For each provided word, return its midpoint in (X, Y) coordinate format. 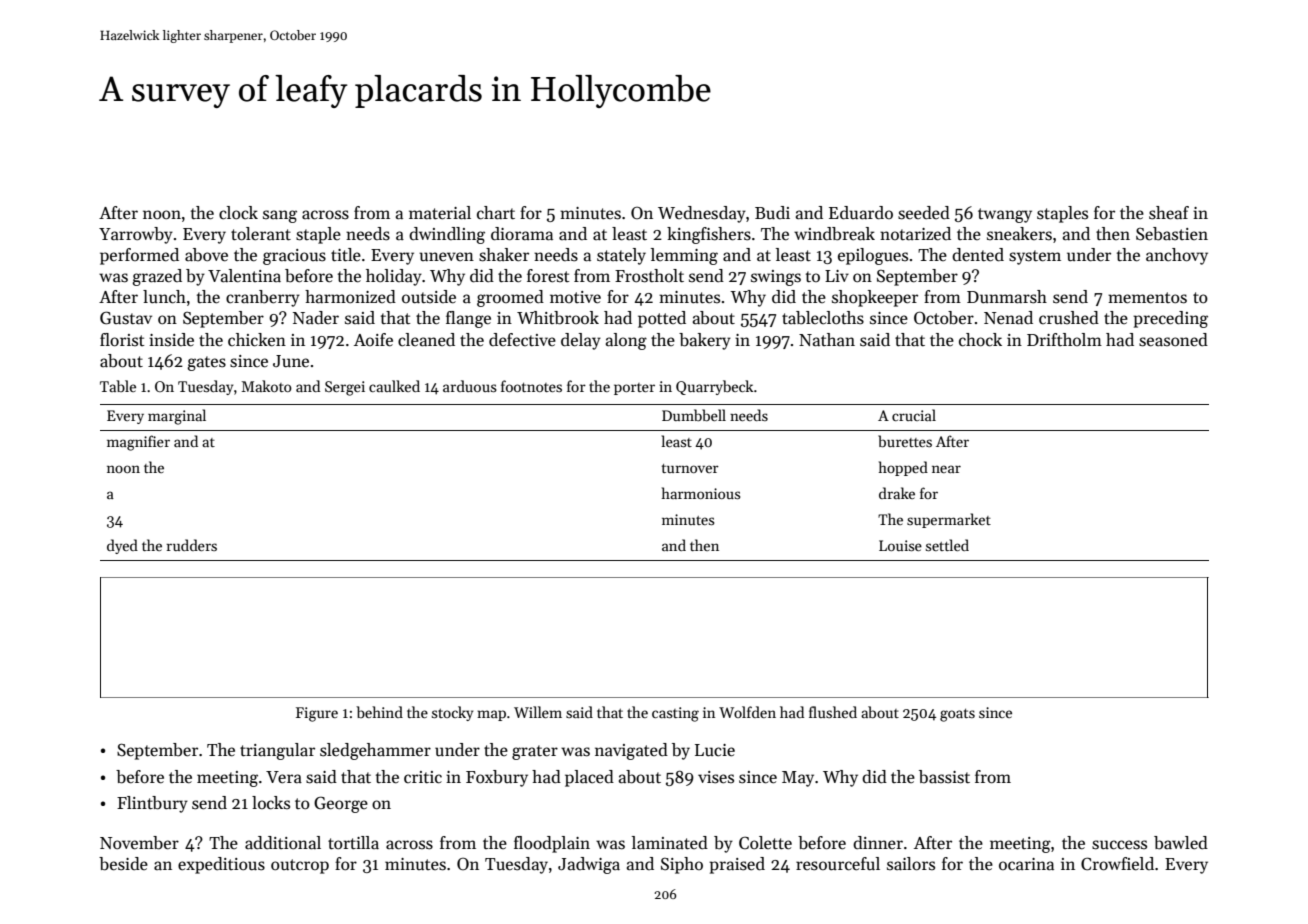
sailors (911, 864)
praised (737, 865)
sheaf (1169, 213)
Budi (772, 212)
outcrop (300, 866)
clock (238, 213)
